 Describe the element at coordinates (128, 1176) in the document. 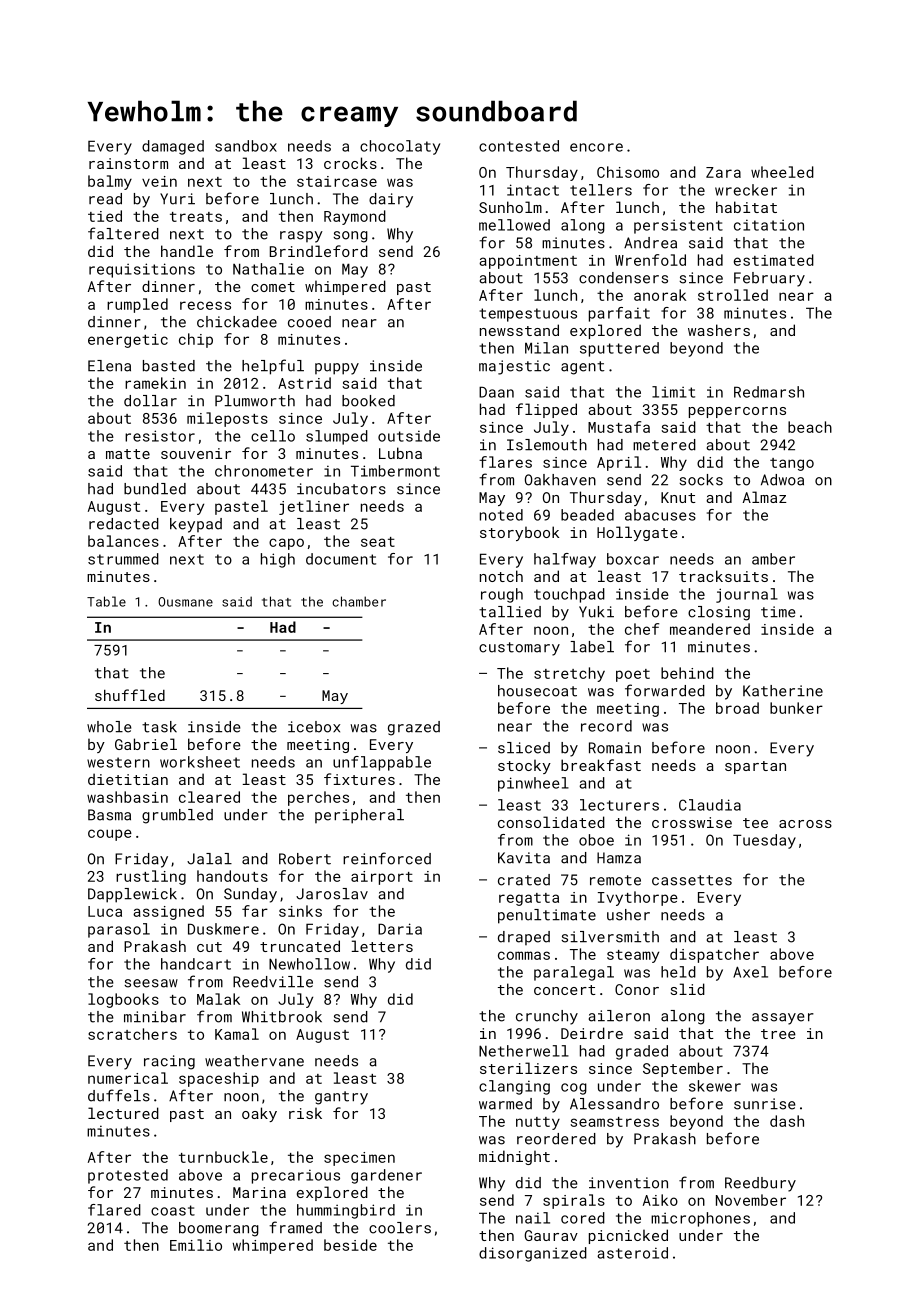

I see `protested` at that location.
